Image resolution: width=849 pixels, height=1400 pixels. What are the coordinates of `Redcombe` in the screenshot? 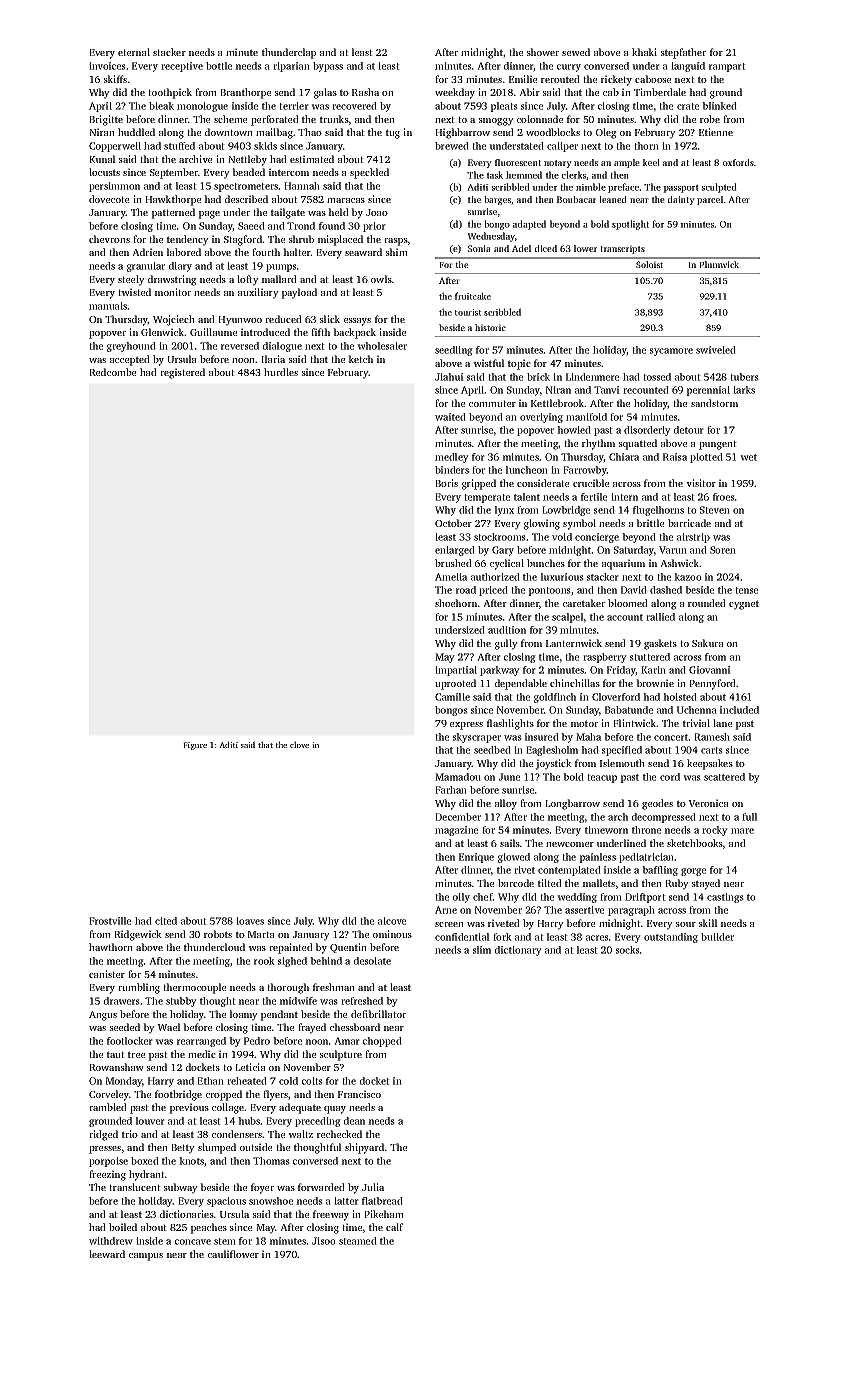 It's located at (112, 372).
